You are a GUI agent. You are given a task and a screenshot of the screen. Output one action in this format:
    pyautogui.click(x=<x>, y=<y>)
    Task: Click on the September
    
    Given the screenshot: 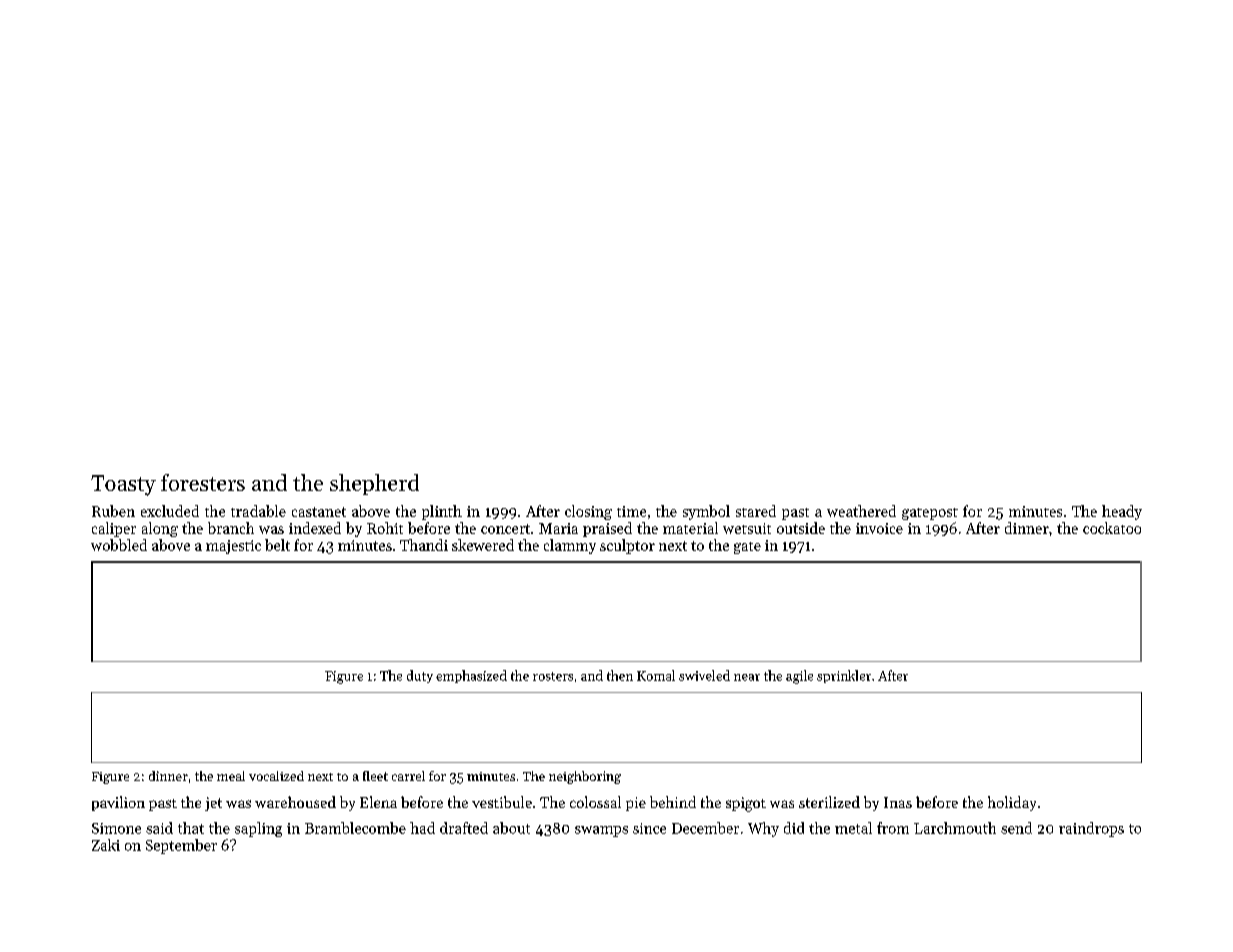 What is the action you would take?
    pyautogui.click(x=181, y=846)
